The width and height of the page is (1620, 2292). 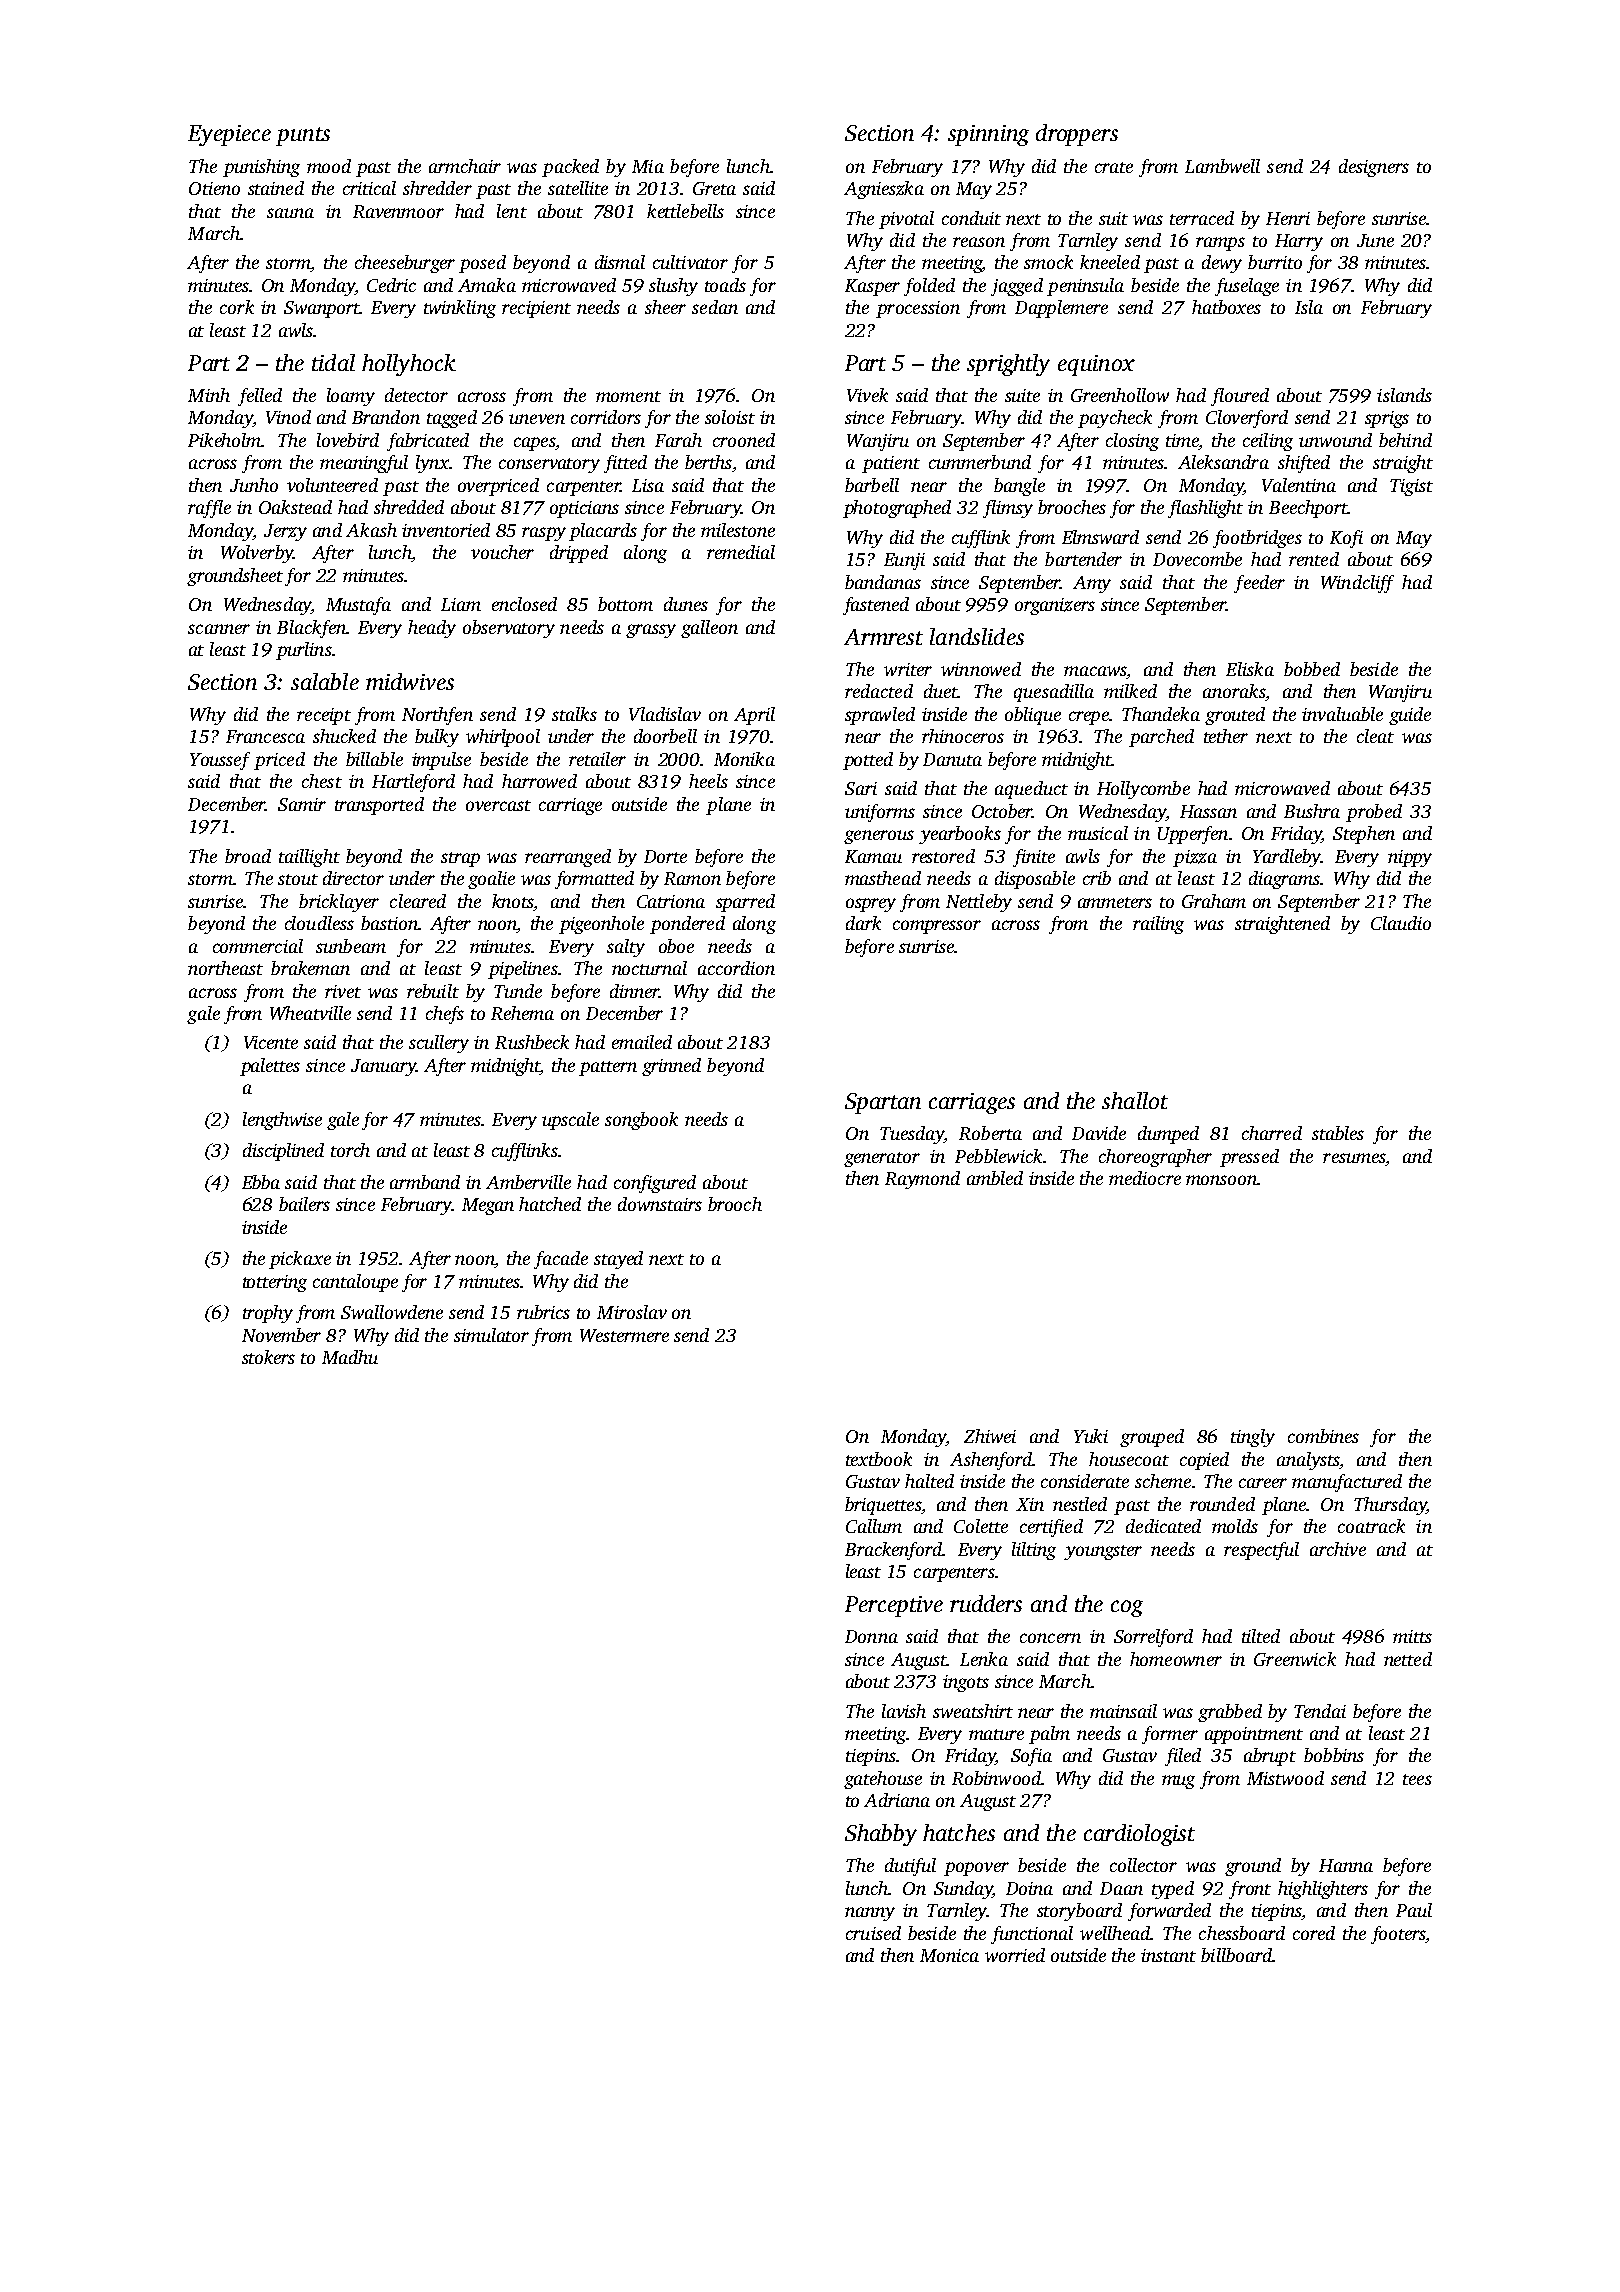 What do you see at coordinates (648, 166) in the page?
I see `Mia` at bounding box center [648, 166].
